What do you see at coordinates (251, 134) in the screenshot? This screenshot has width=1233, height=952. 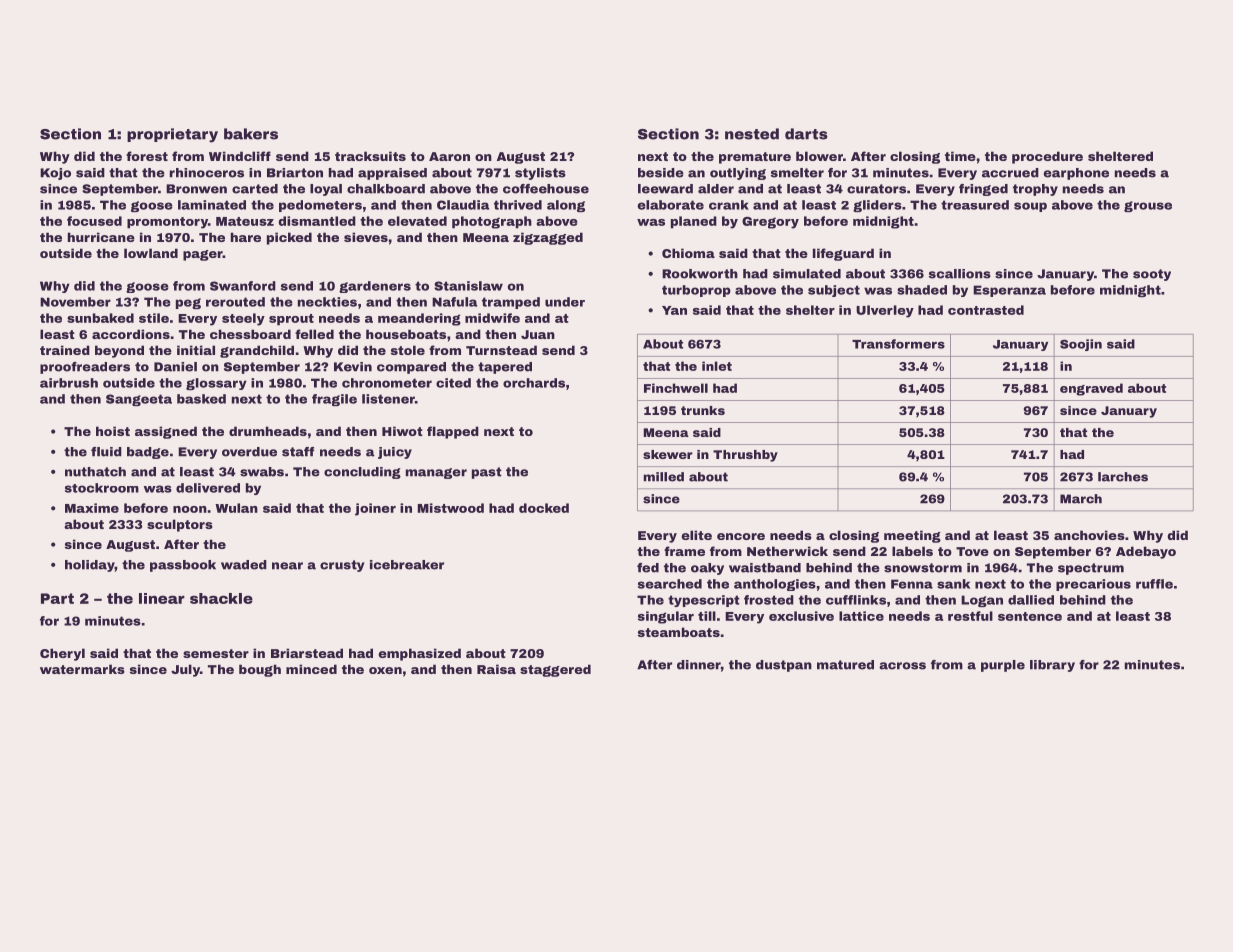 I see `bakers` at bounding box center [251, 134].
